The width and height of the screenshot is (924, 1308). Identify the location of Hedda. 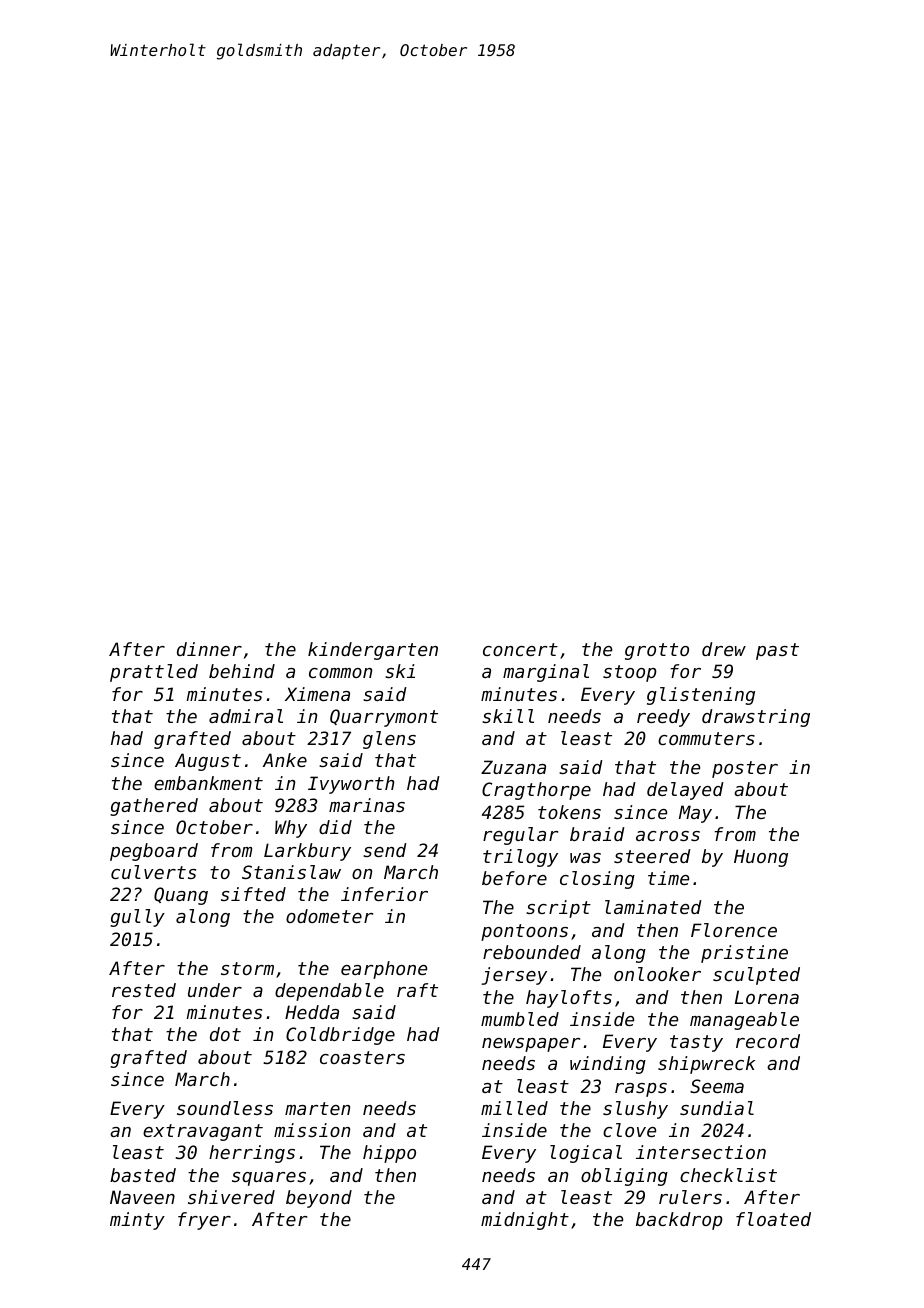
(312, 1012).
